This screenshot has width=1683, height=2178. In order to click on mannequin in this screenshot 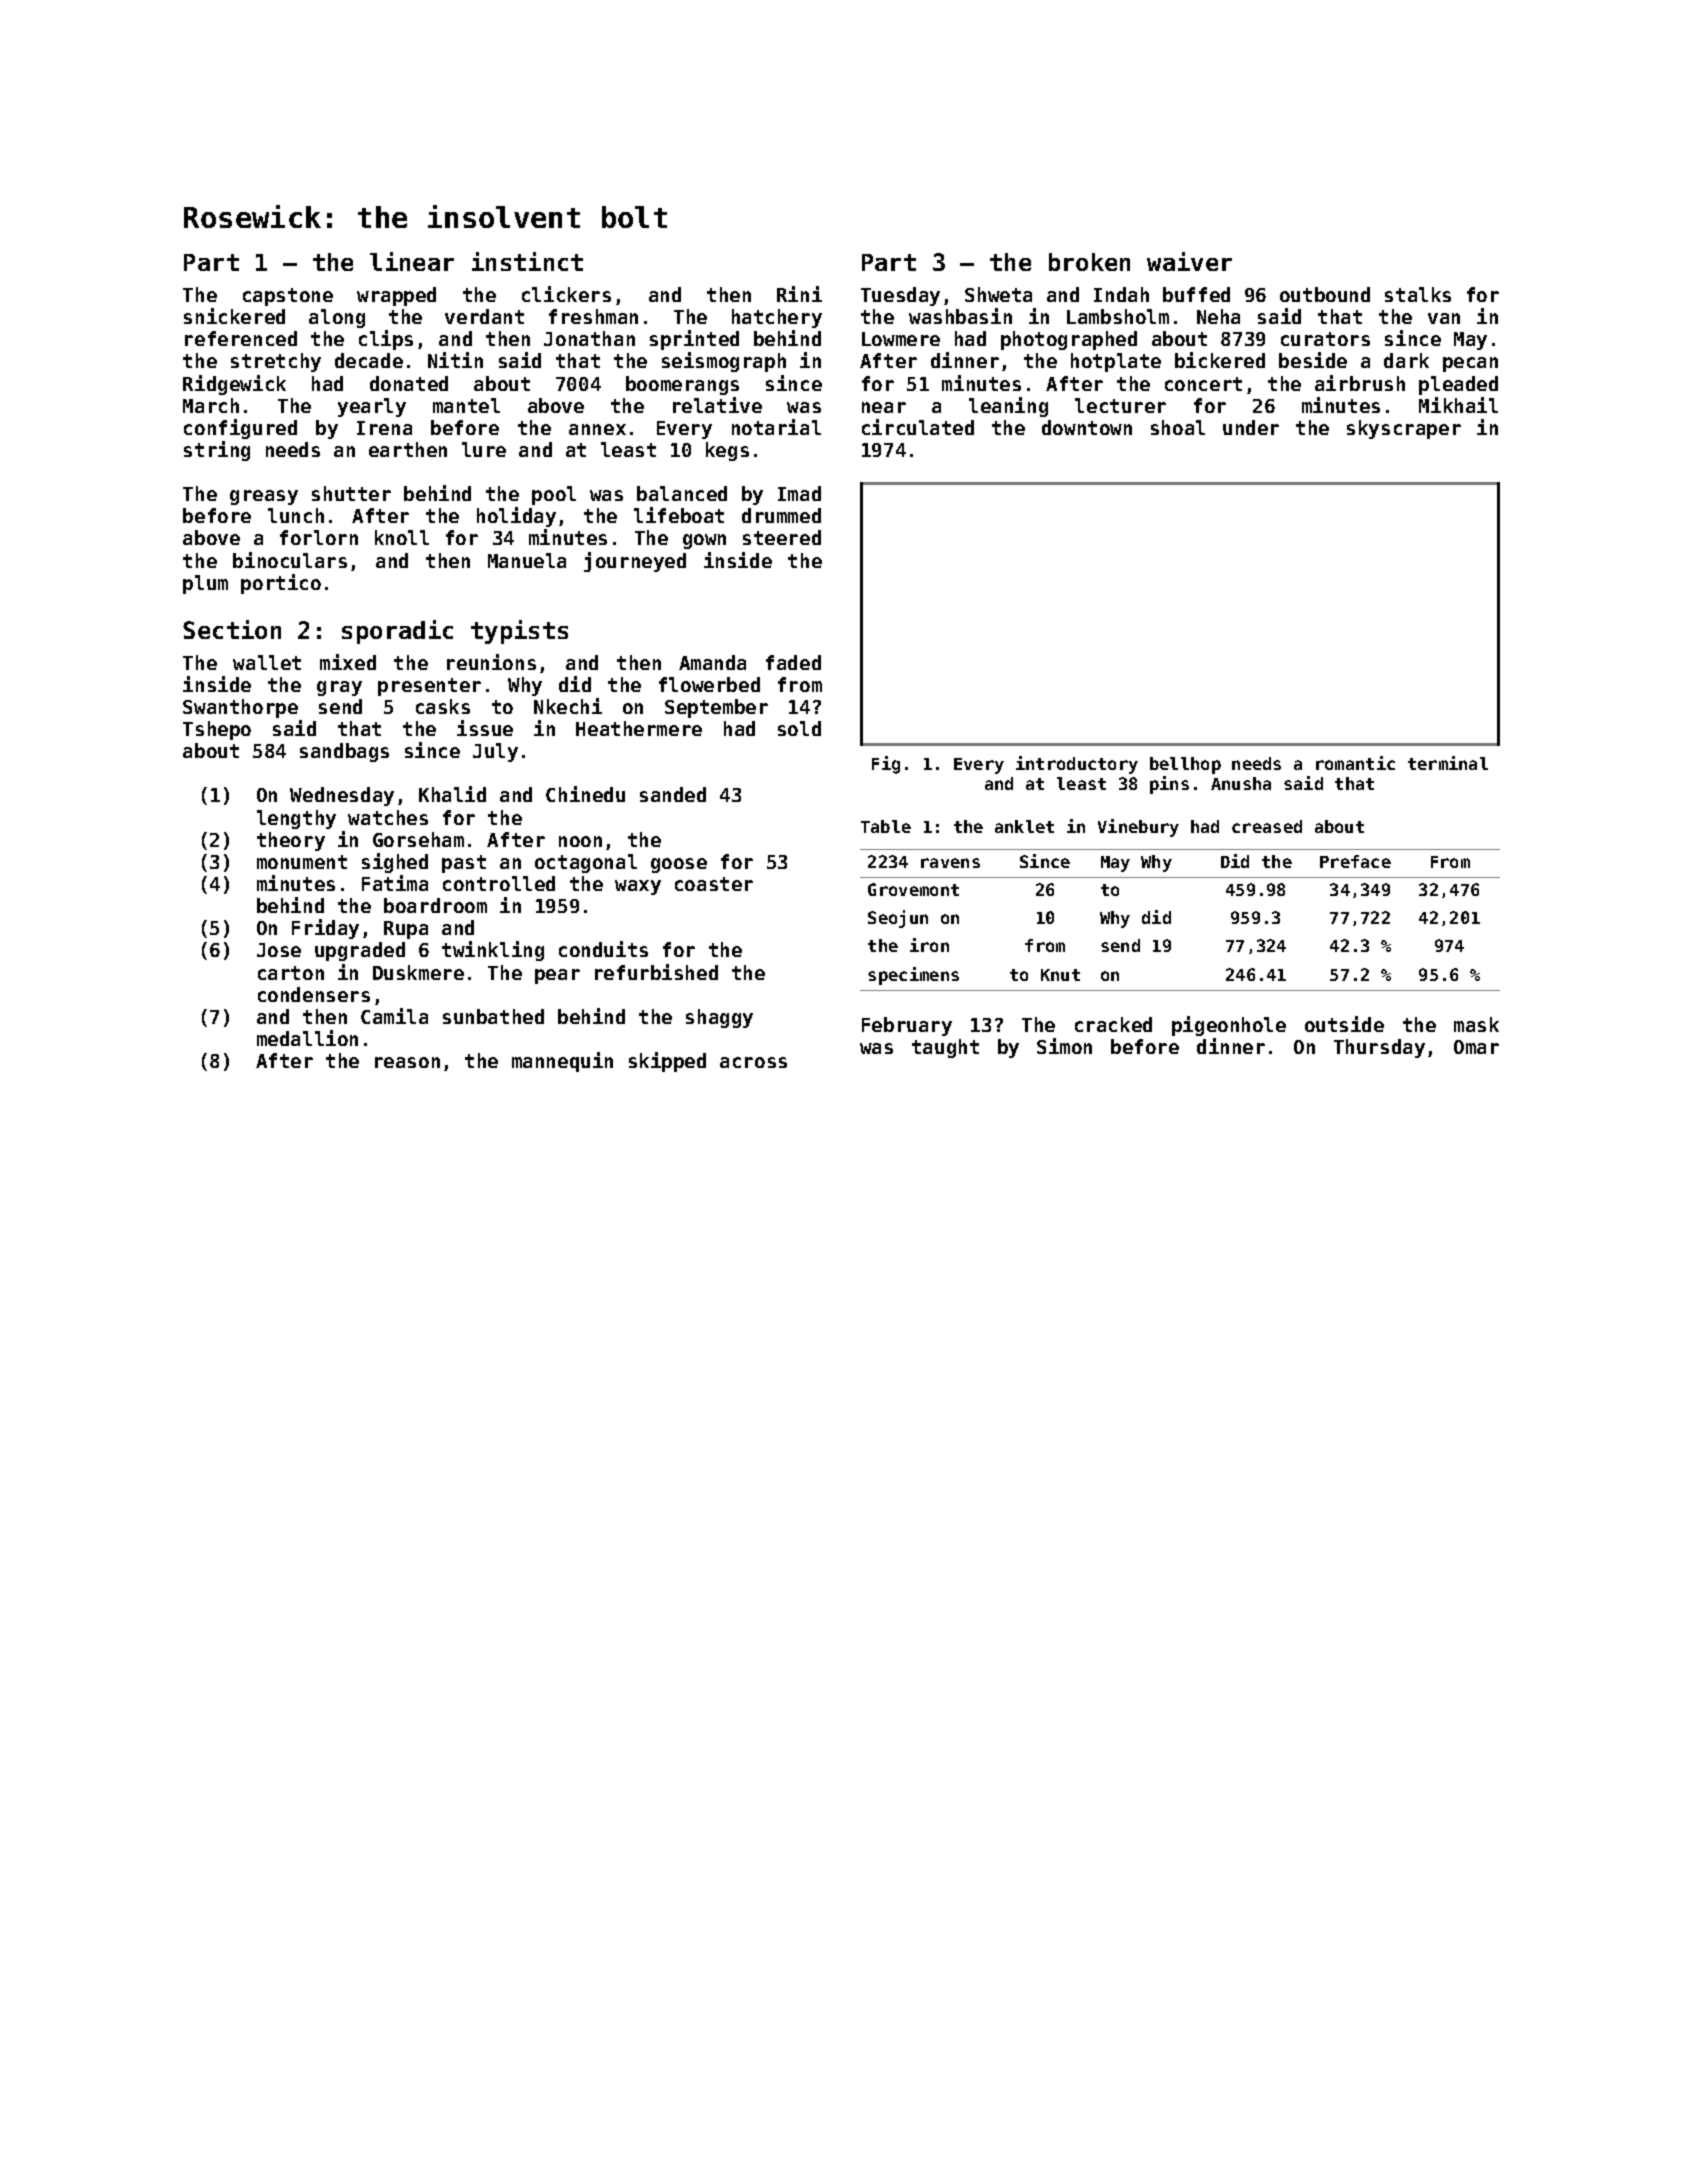, I will do `click(562, 1062)`.
